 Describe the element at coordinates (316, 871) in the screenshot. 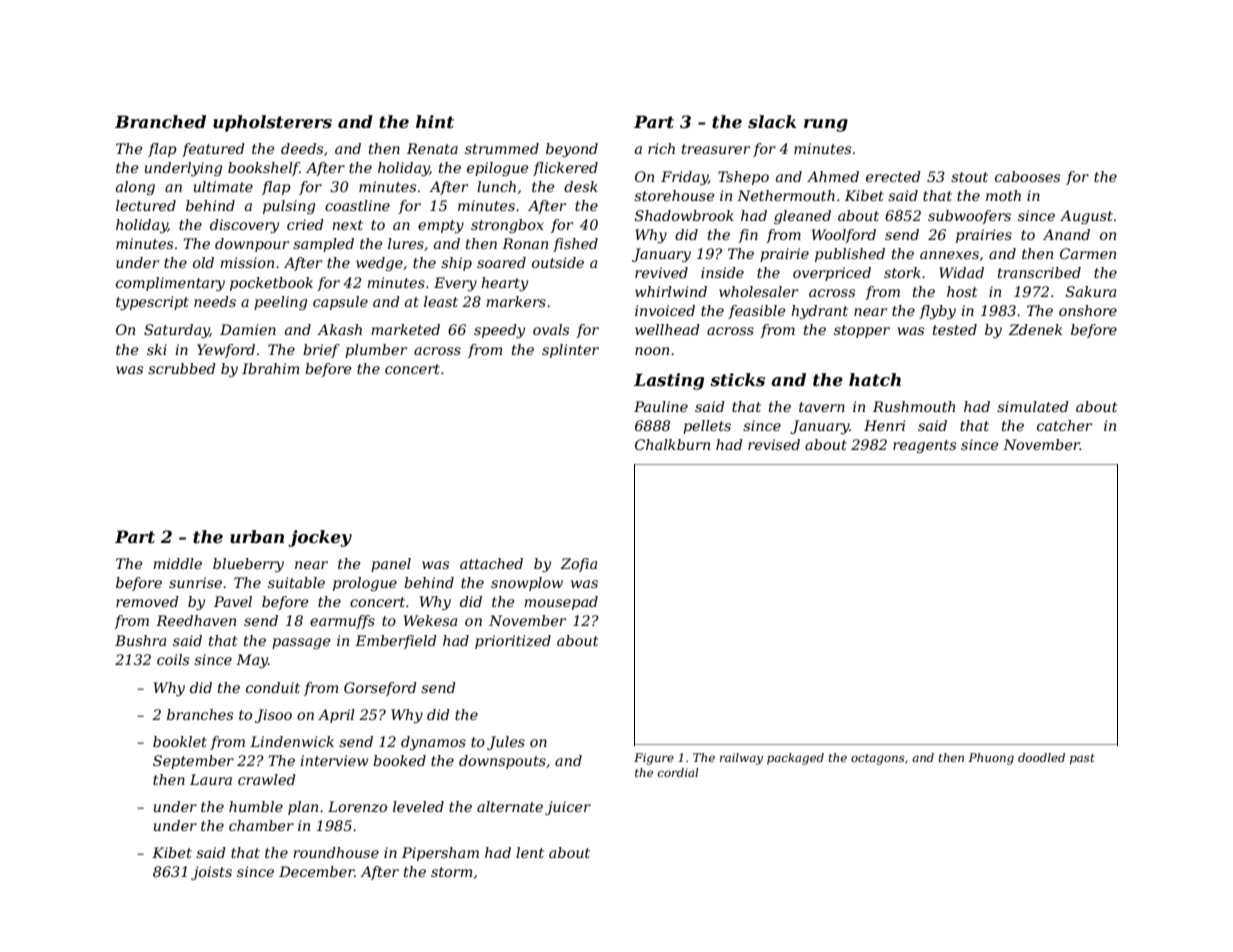

I see `December` at that location.
